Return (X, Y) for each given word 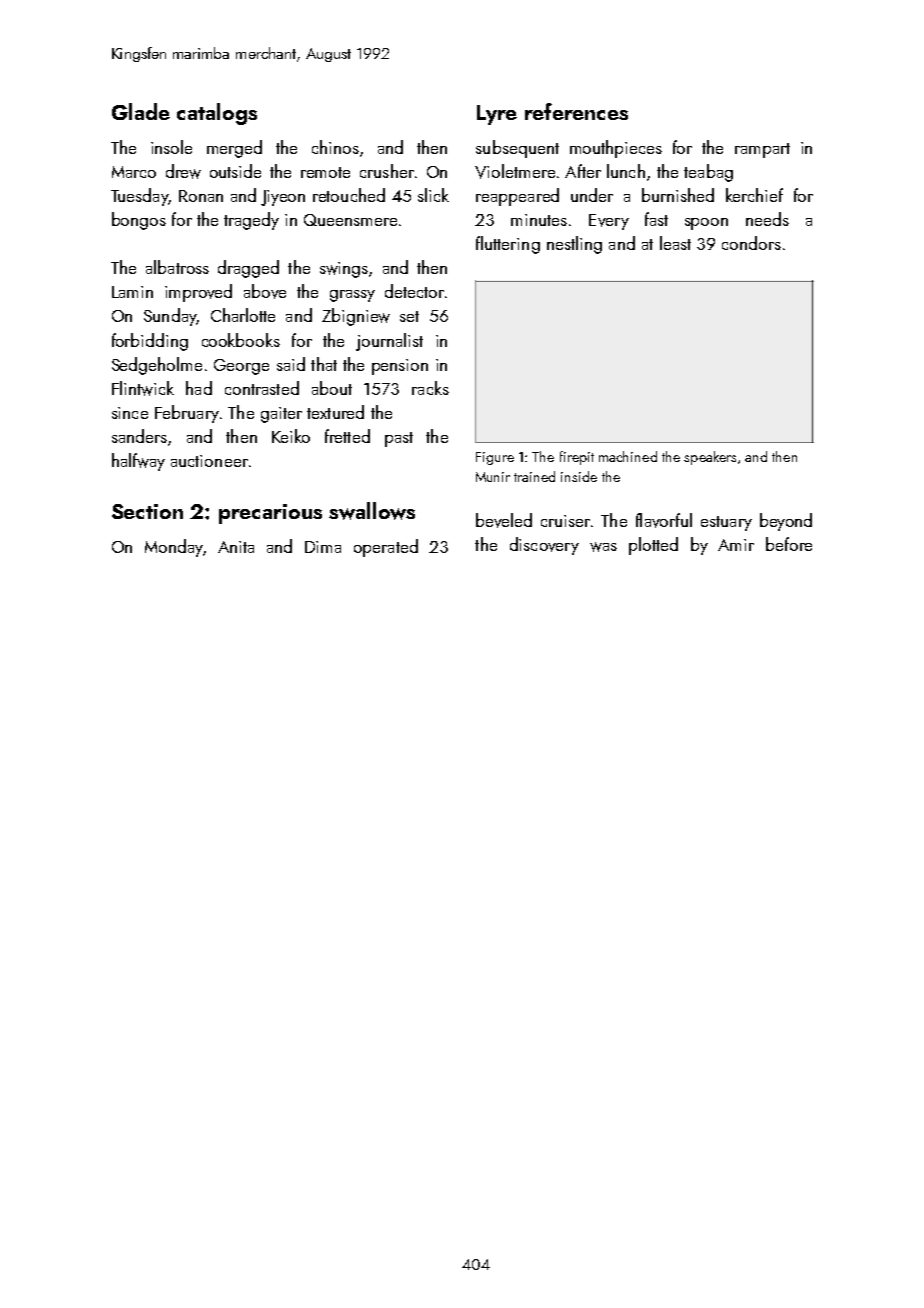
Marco (134, 172)
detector (414, 291)
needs (767, 219)
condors (751, 243)
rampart (762, 150)
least (675, 243)
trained (534, 476)
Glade (141, 111)
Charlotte (243, 315)
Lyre (497, 115)
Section (147, 511)
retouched (349, 195)
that (324, 364)
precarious (270, 514)
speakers (710, 458)
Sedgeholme (157, 366)
